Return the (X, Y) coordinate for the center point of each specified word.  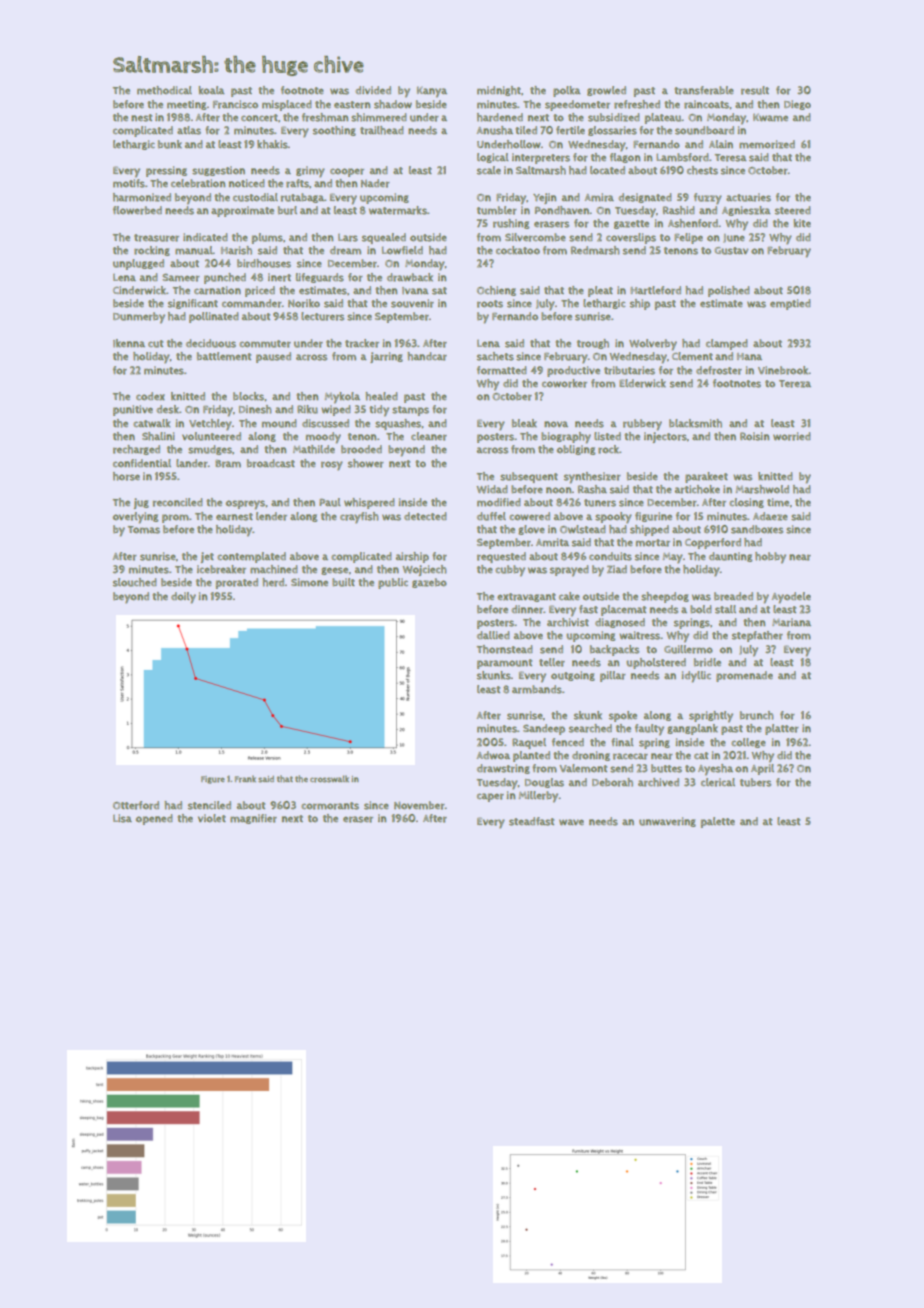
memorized (767, 144)
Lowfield (402, 250)
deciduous (211, 343)
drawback (410, 277)
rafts (297, 183)
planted (531, 756)
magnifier (253, 819)
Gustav (731, 251)
